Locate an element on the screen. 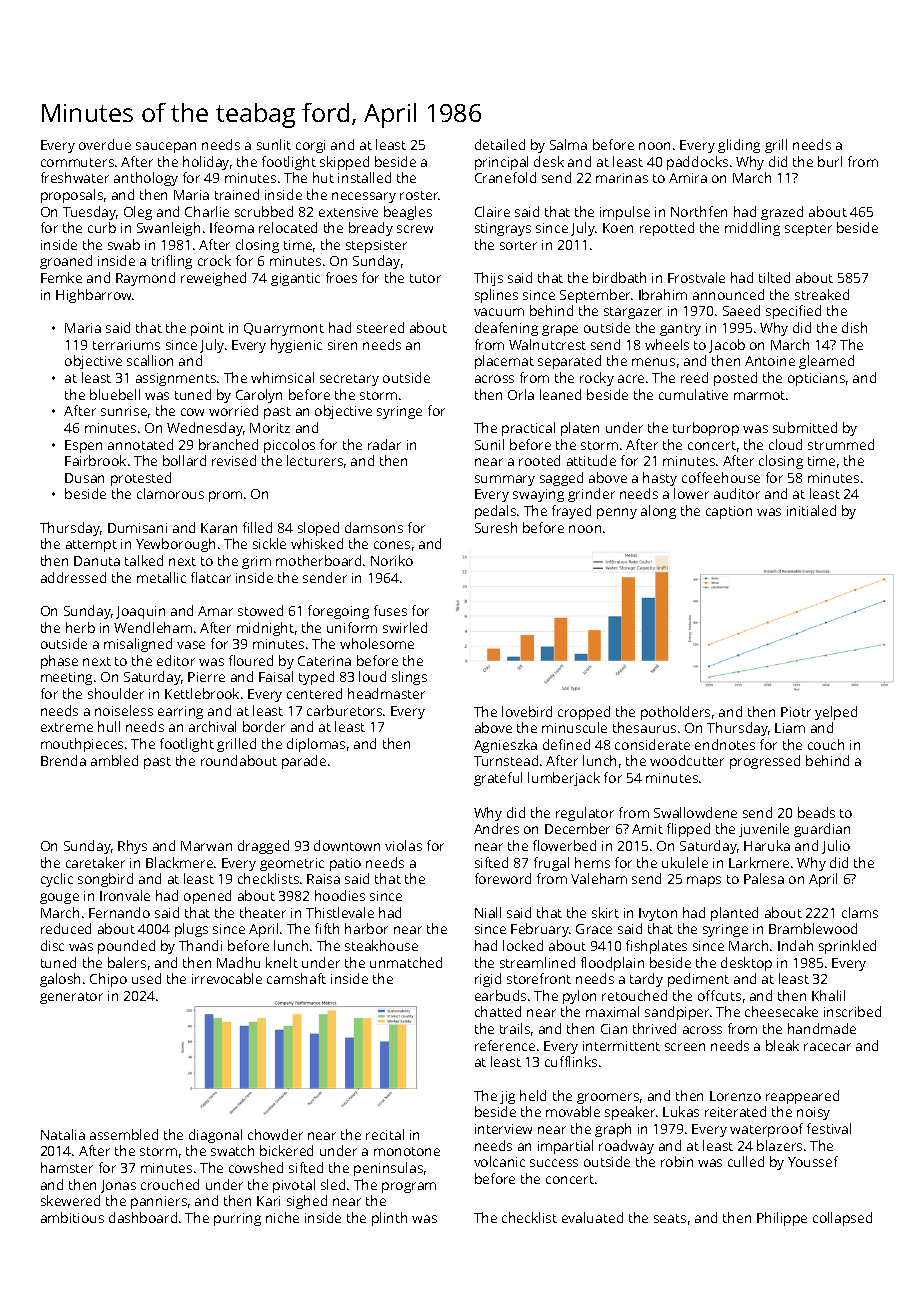 This screenshot has height=1308, width=924. parade is located at coordinates (304, 762).
